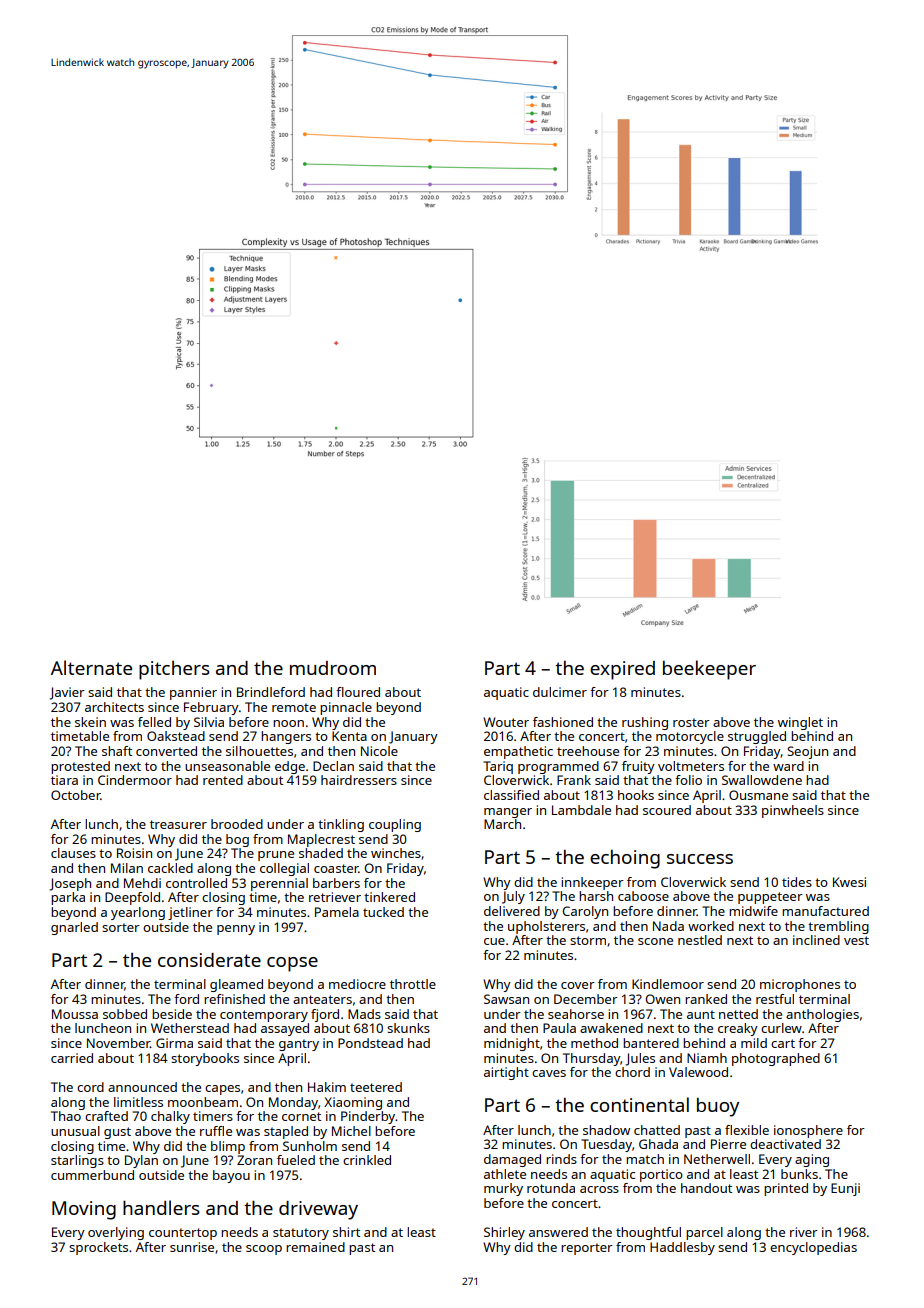  I want to click on beekeeper, so click(709, 670).
